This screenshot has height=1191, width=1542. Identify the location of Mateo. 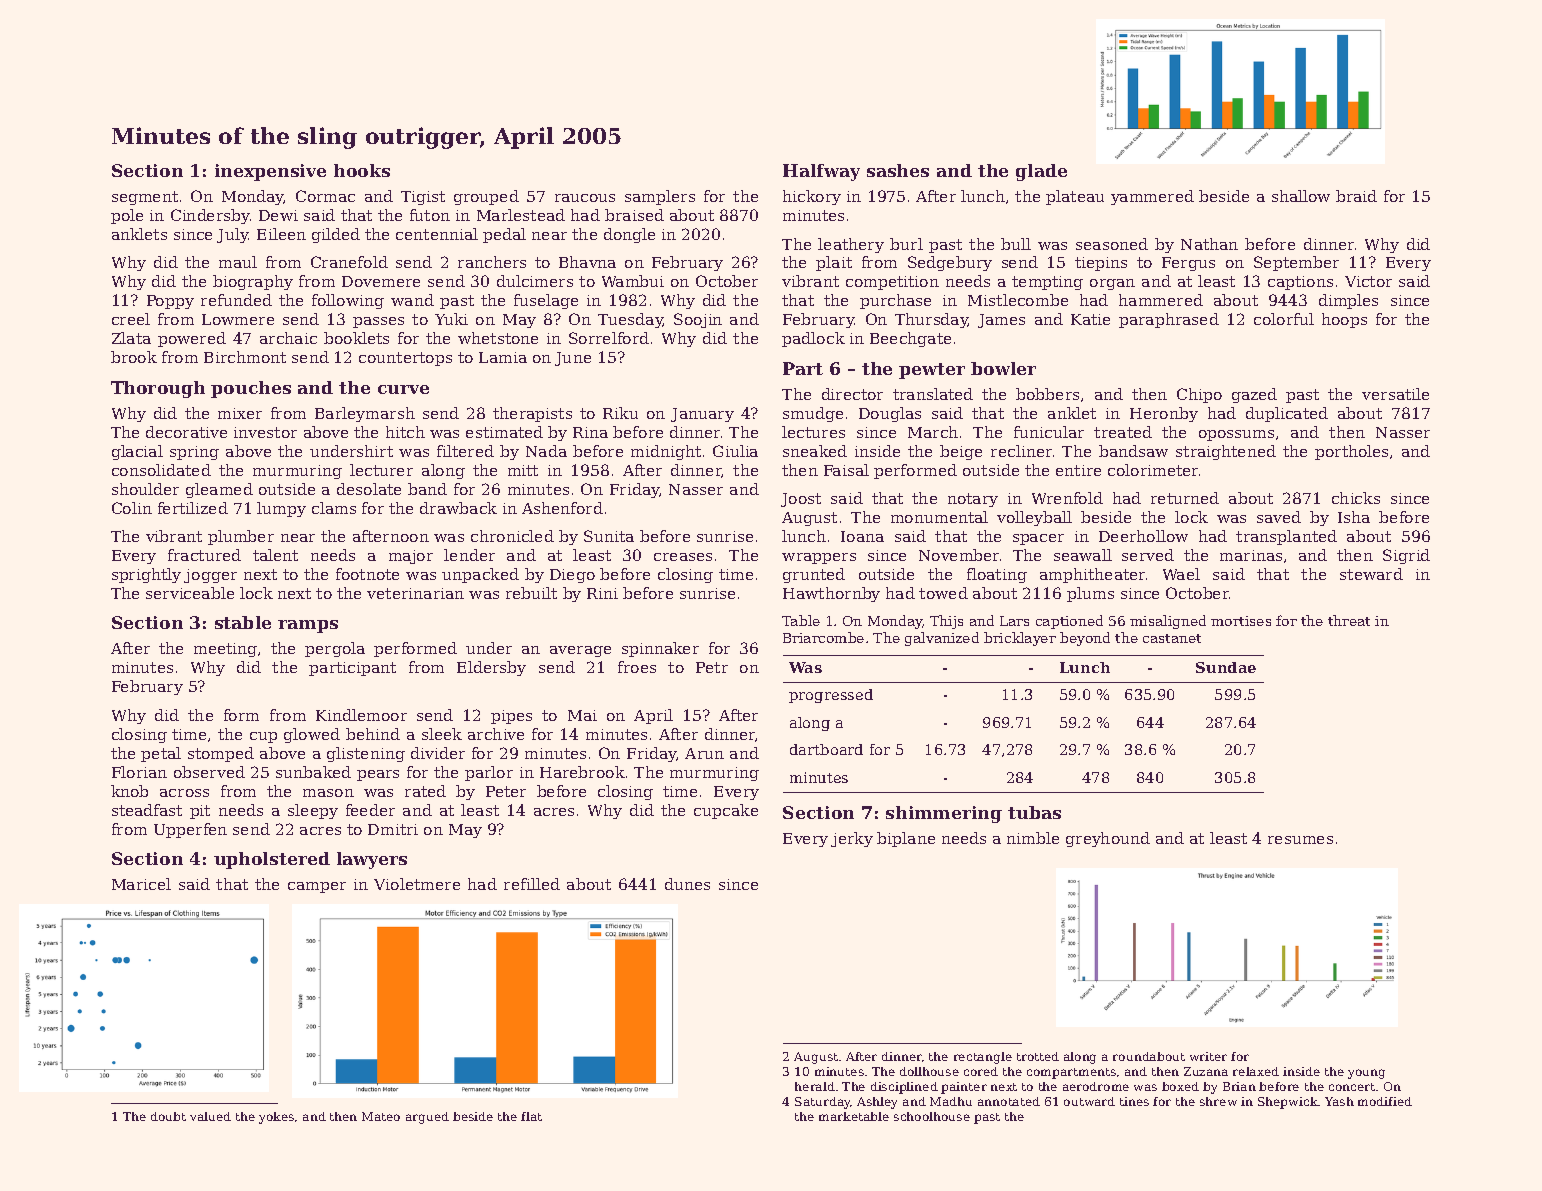
(381, 1116).
